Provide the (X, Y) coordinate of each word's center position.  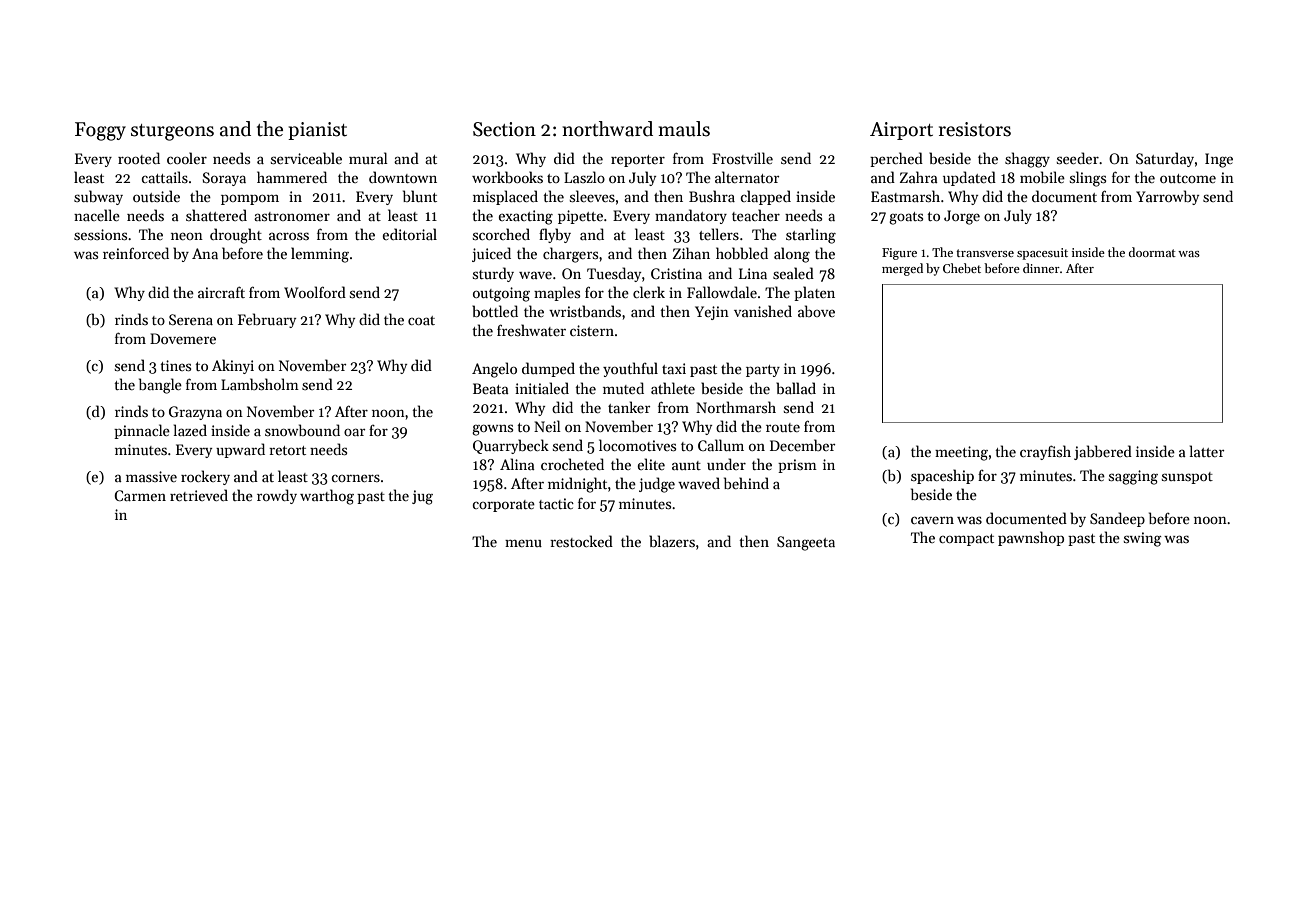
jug (422, 497)
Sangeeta (806, 543)
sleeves (592, 196)
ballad (796, 388)
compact (966, 540)
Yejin (712, 313)
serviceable (306, 158)
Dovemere (183, 338)
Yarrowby (1167, 197)
